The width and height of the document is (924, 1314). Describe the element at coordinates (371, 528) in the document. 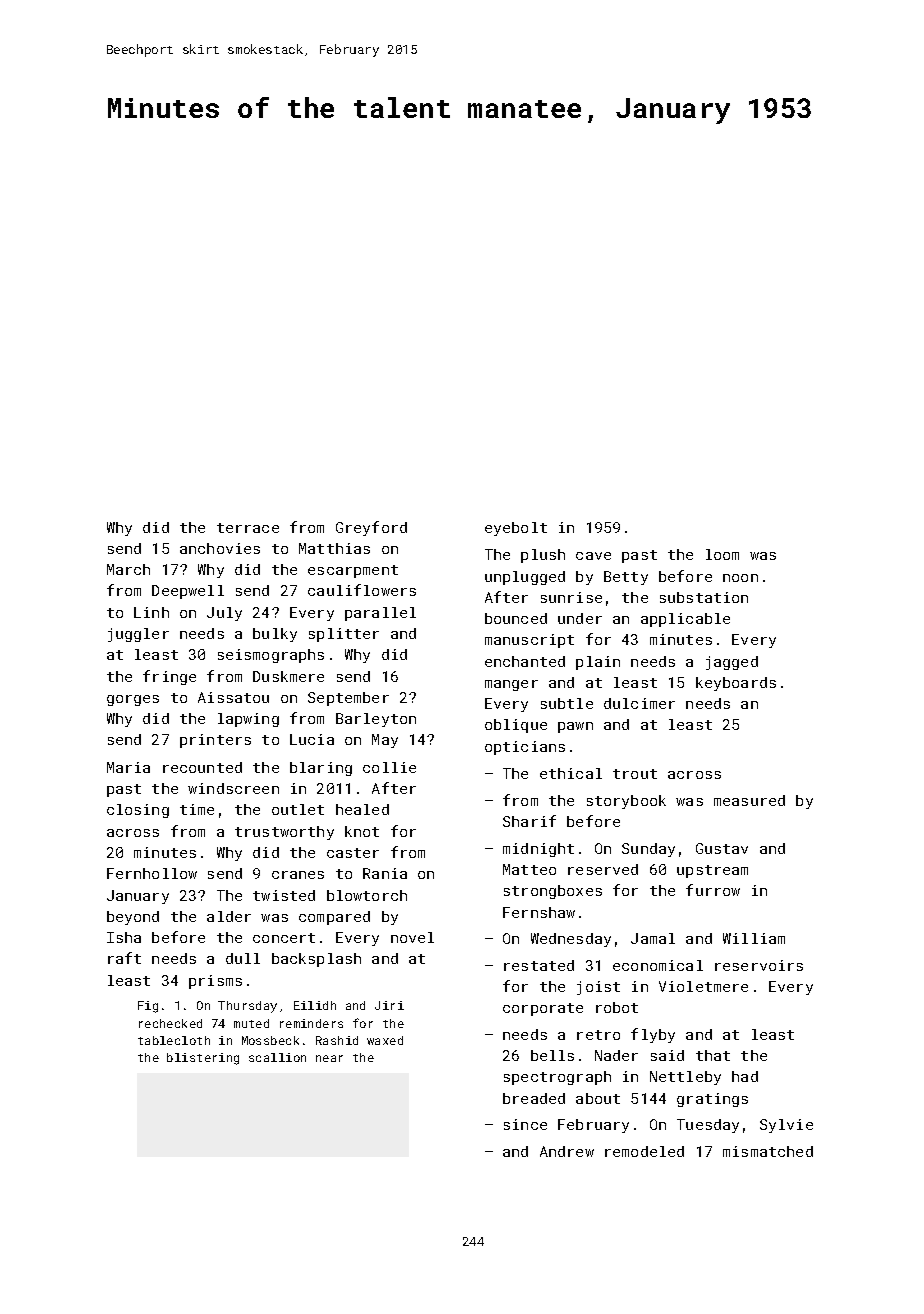

I see `Greyford` at that location.
